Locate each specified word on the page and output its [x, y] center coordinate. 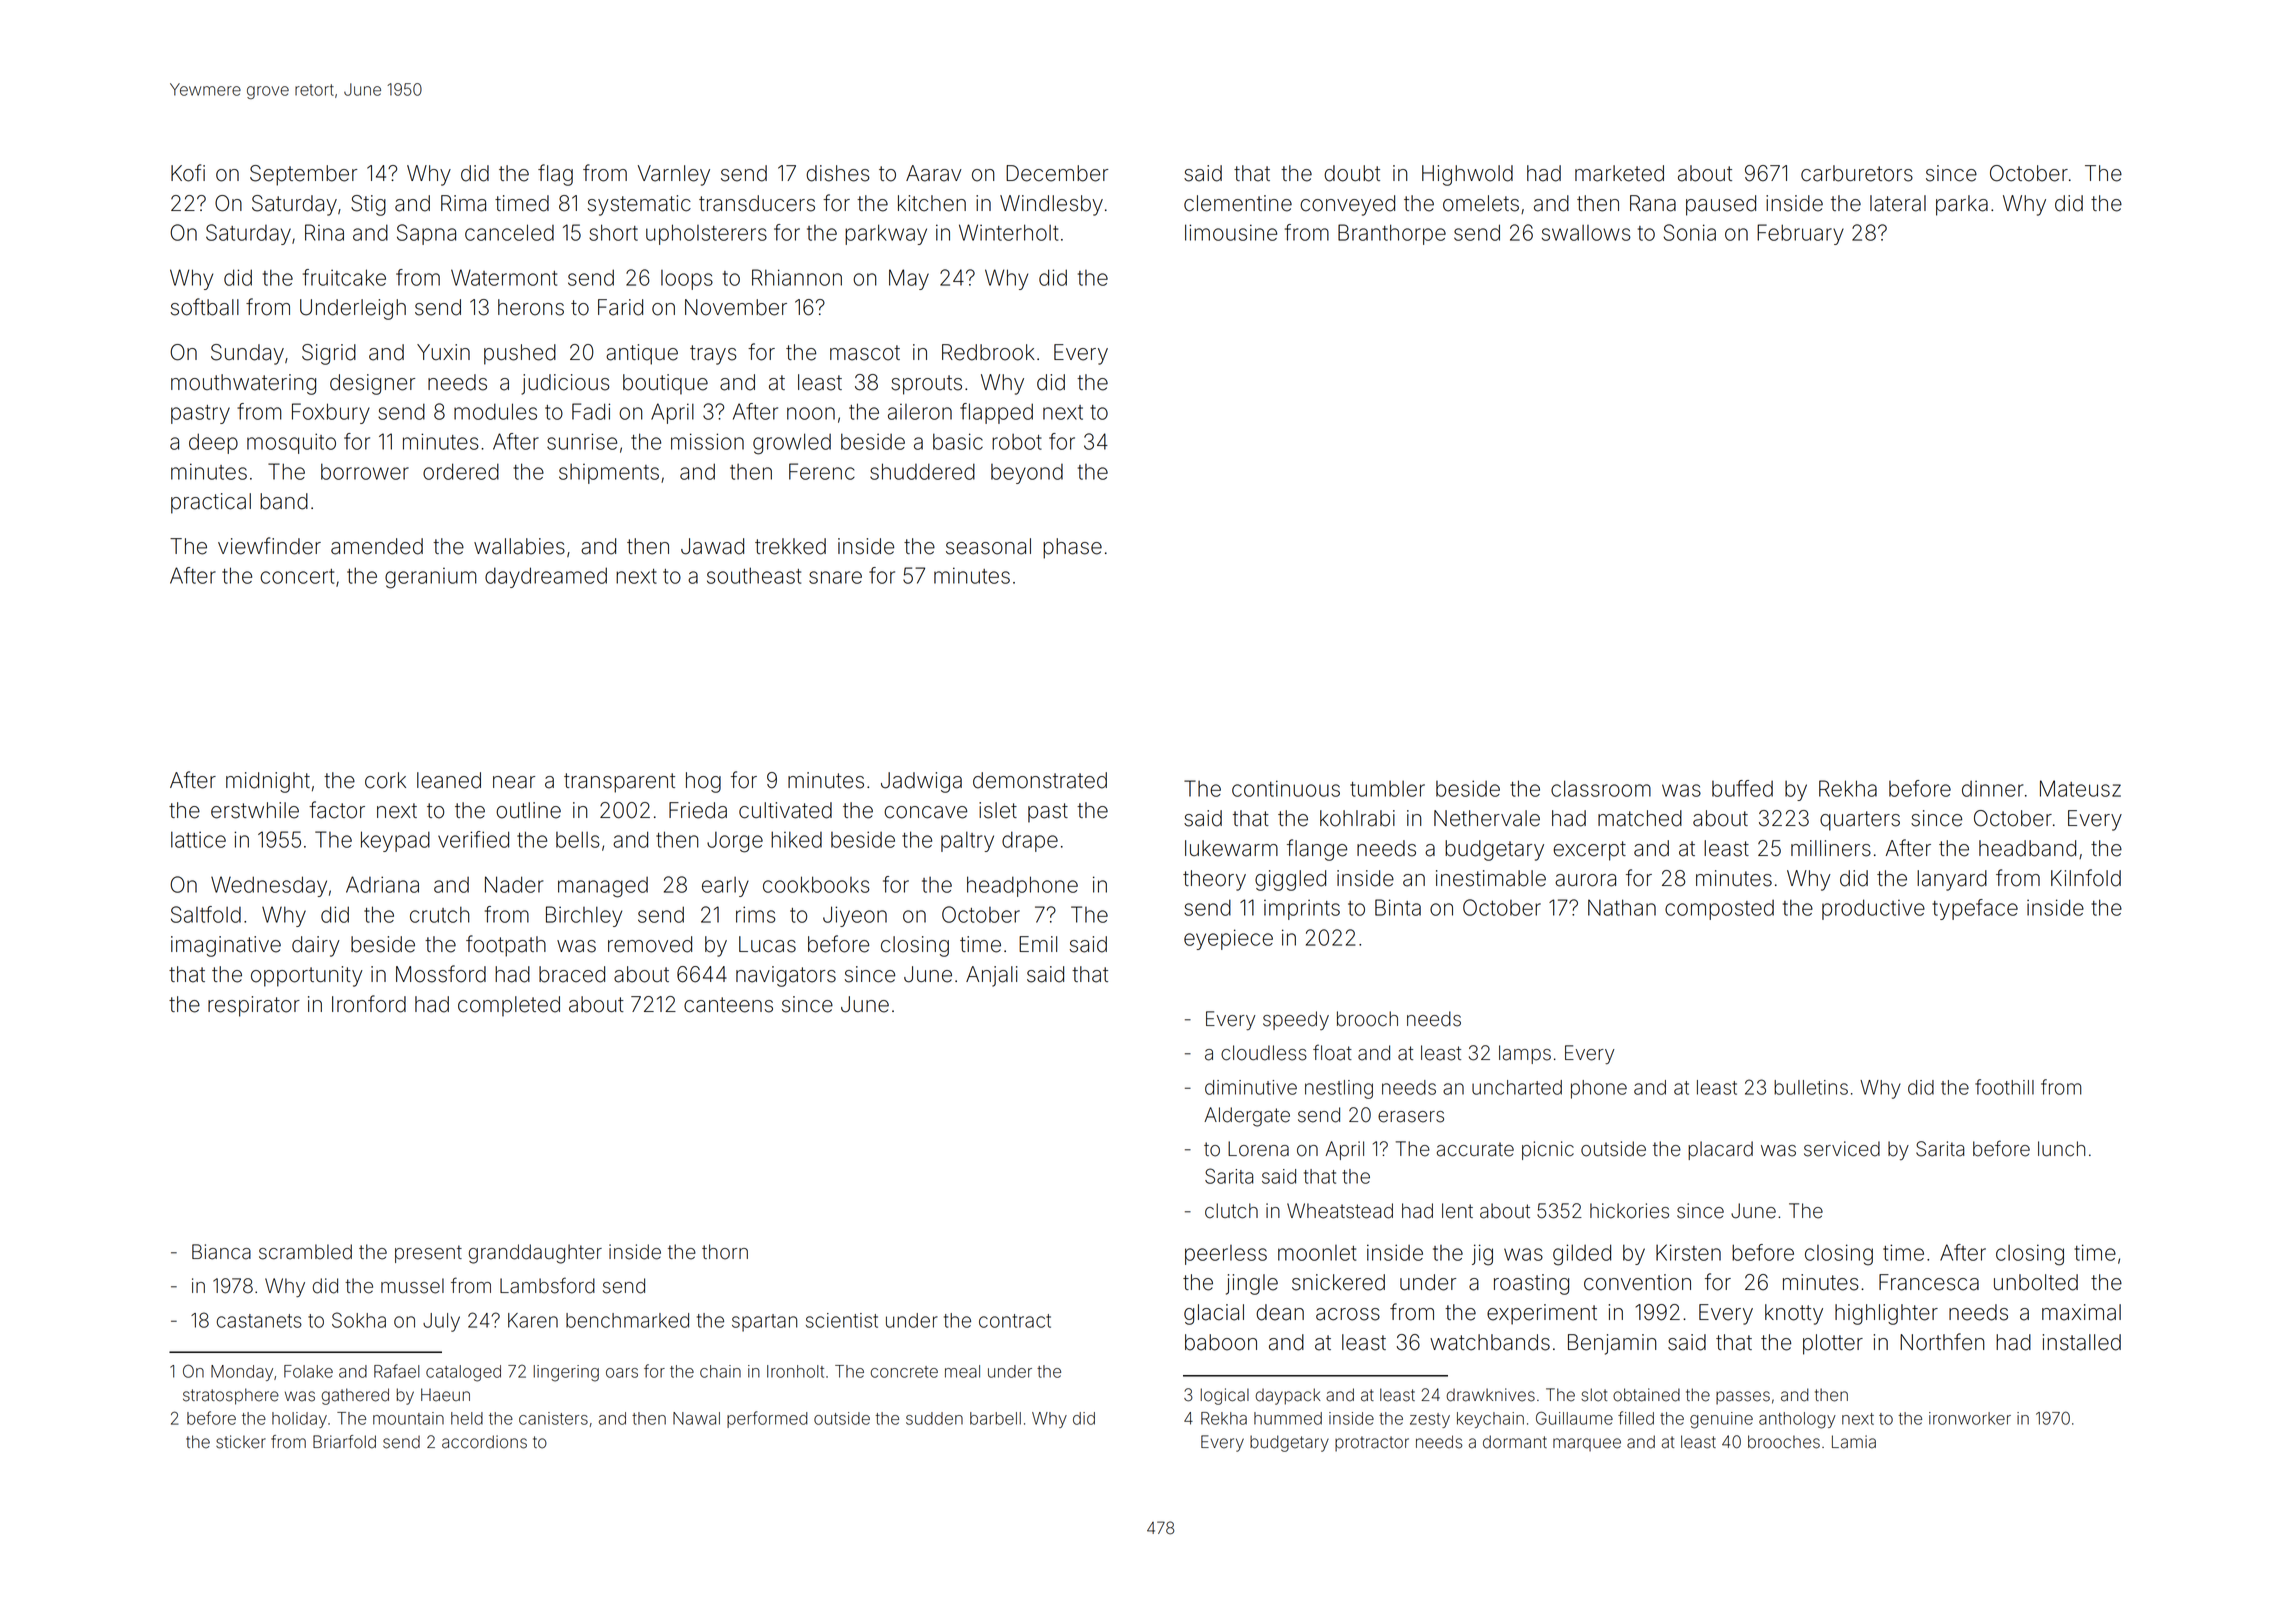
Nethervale [1487, 818]
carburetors [1857, 173]
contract [1015, 1321]
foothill [2004, 1087]
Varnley [674, 175]
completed [509, 1006]
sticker [241, 1442]
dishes [837, 173]
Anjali [992, 976]
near [514, 782]
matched [1640, 818]
